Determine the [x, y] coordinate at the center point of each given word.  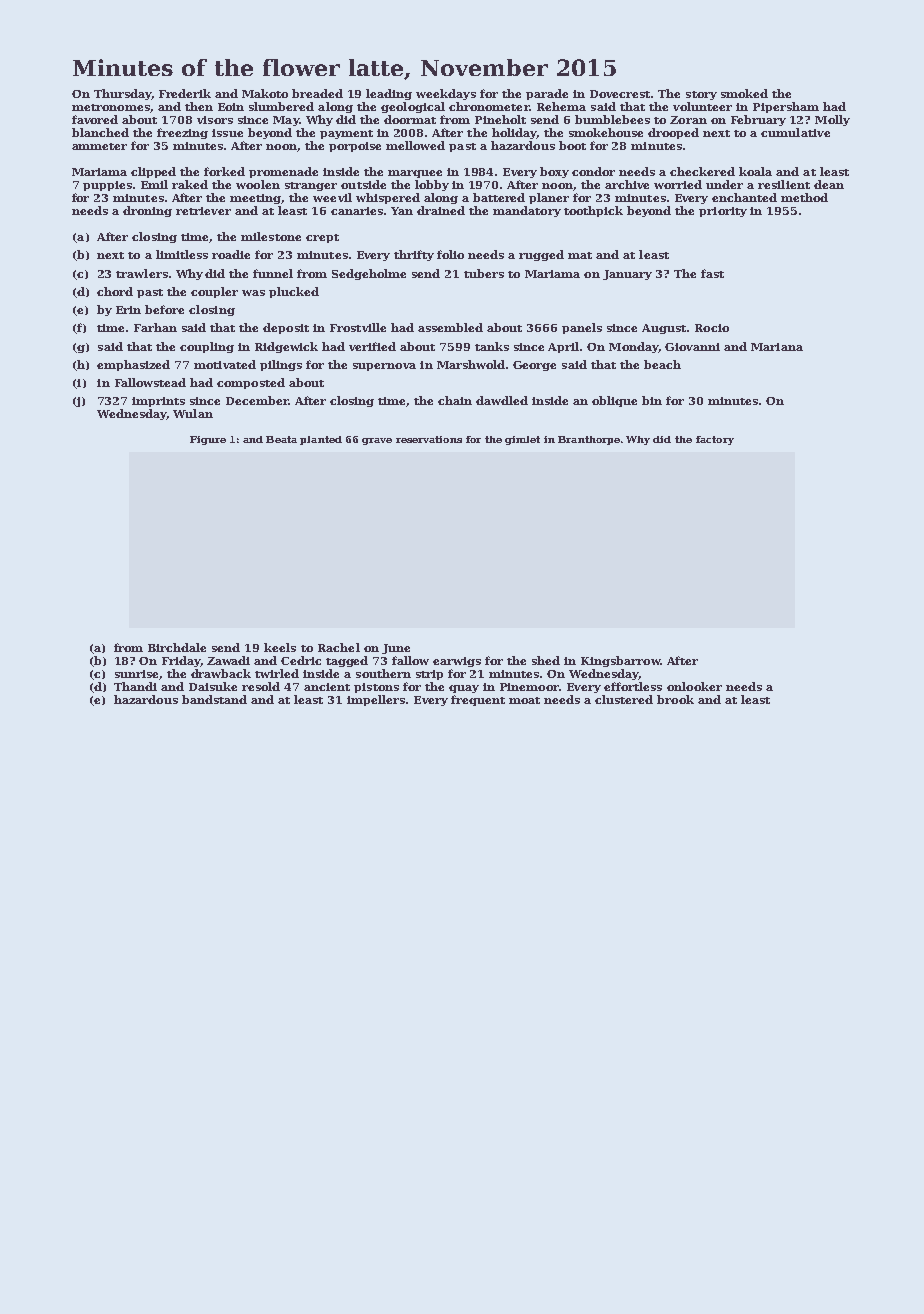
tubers [484, 273]
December [257, 400]
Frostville [358, 327]
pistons [376, 688]
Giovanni [692, 347]
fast [712, 273]
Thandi [135, 686]
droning [147, 211]
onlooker [694, 686]
